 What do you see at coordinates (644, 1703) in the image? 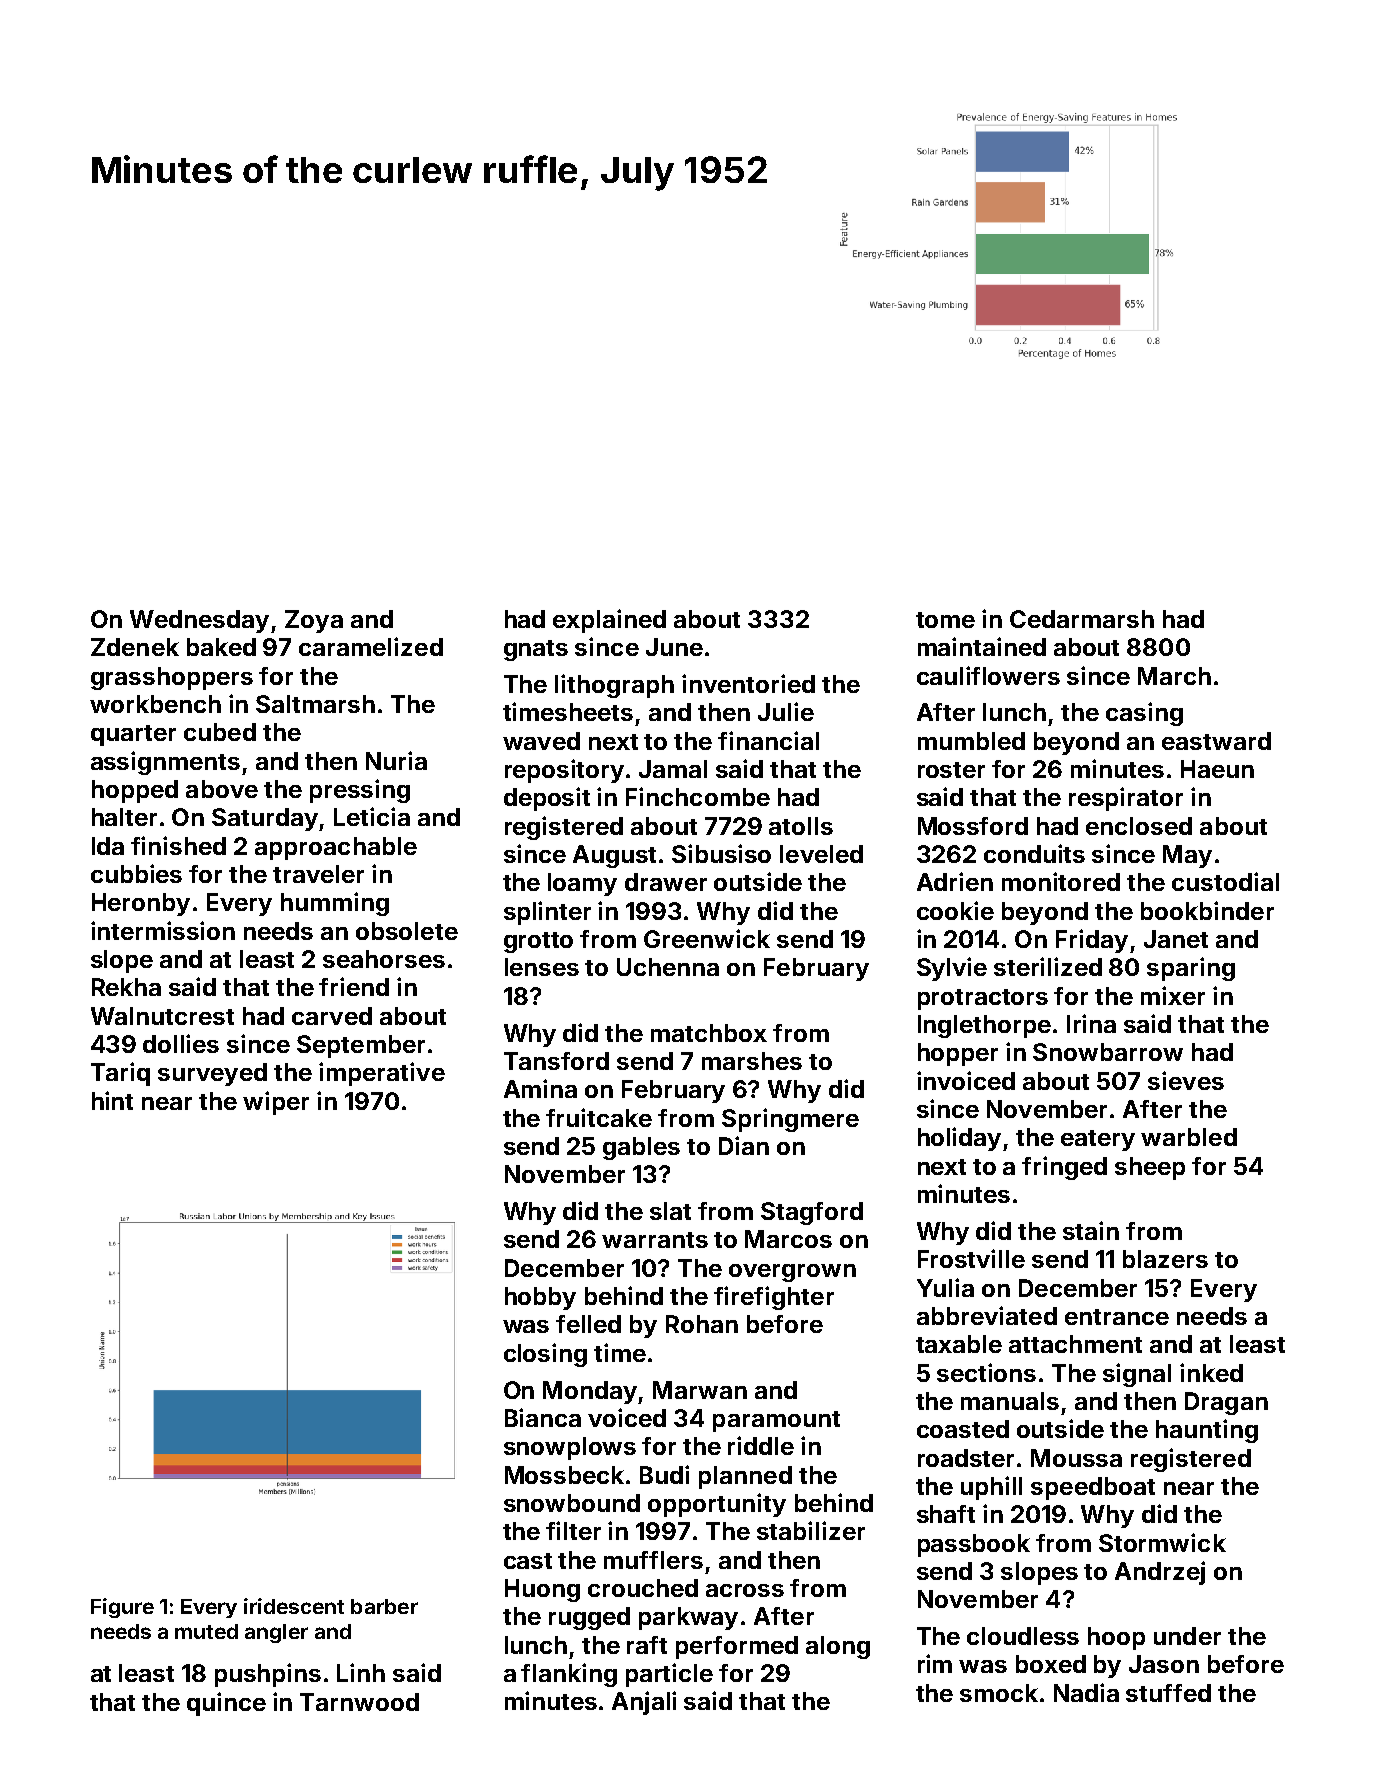
I see `Anjali` at bounding box center [644, 1703].
